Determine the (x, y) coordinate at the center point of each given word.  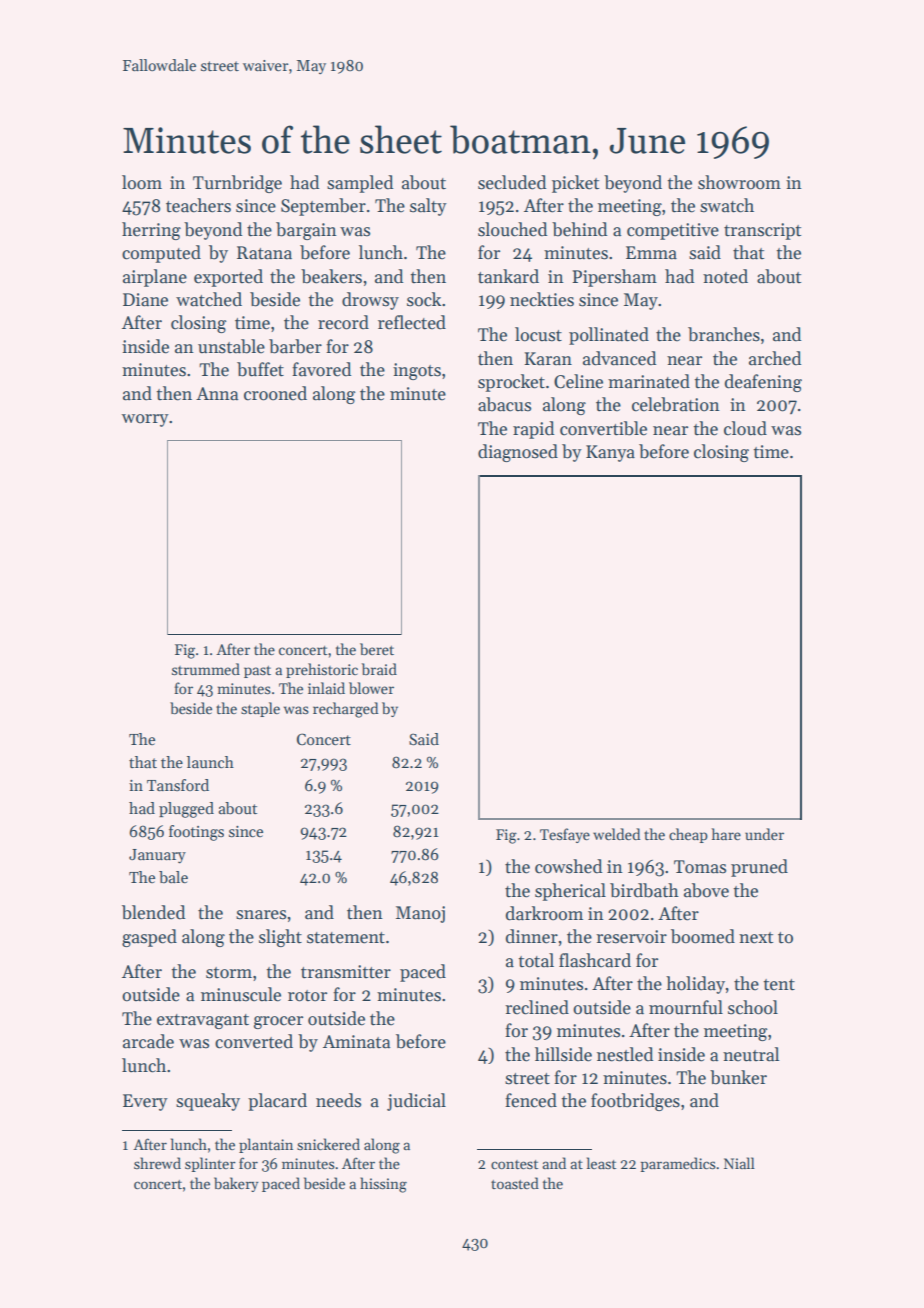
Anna (217, 394)
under (764, 834)
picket (575, 184)
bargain (306, 231)
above (706, 890)
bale (173, 877)
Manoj (420, 914)
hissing (383, 1185)
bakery (236, 1184)
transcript (762, 231)
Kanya (610, 453)
